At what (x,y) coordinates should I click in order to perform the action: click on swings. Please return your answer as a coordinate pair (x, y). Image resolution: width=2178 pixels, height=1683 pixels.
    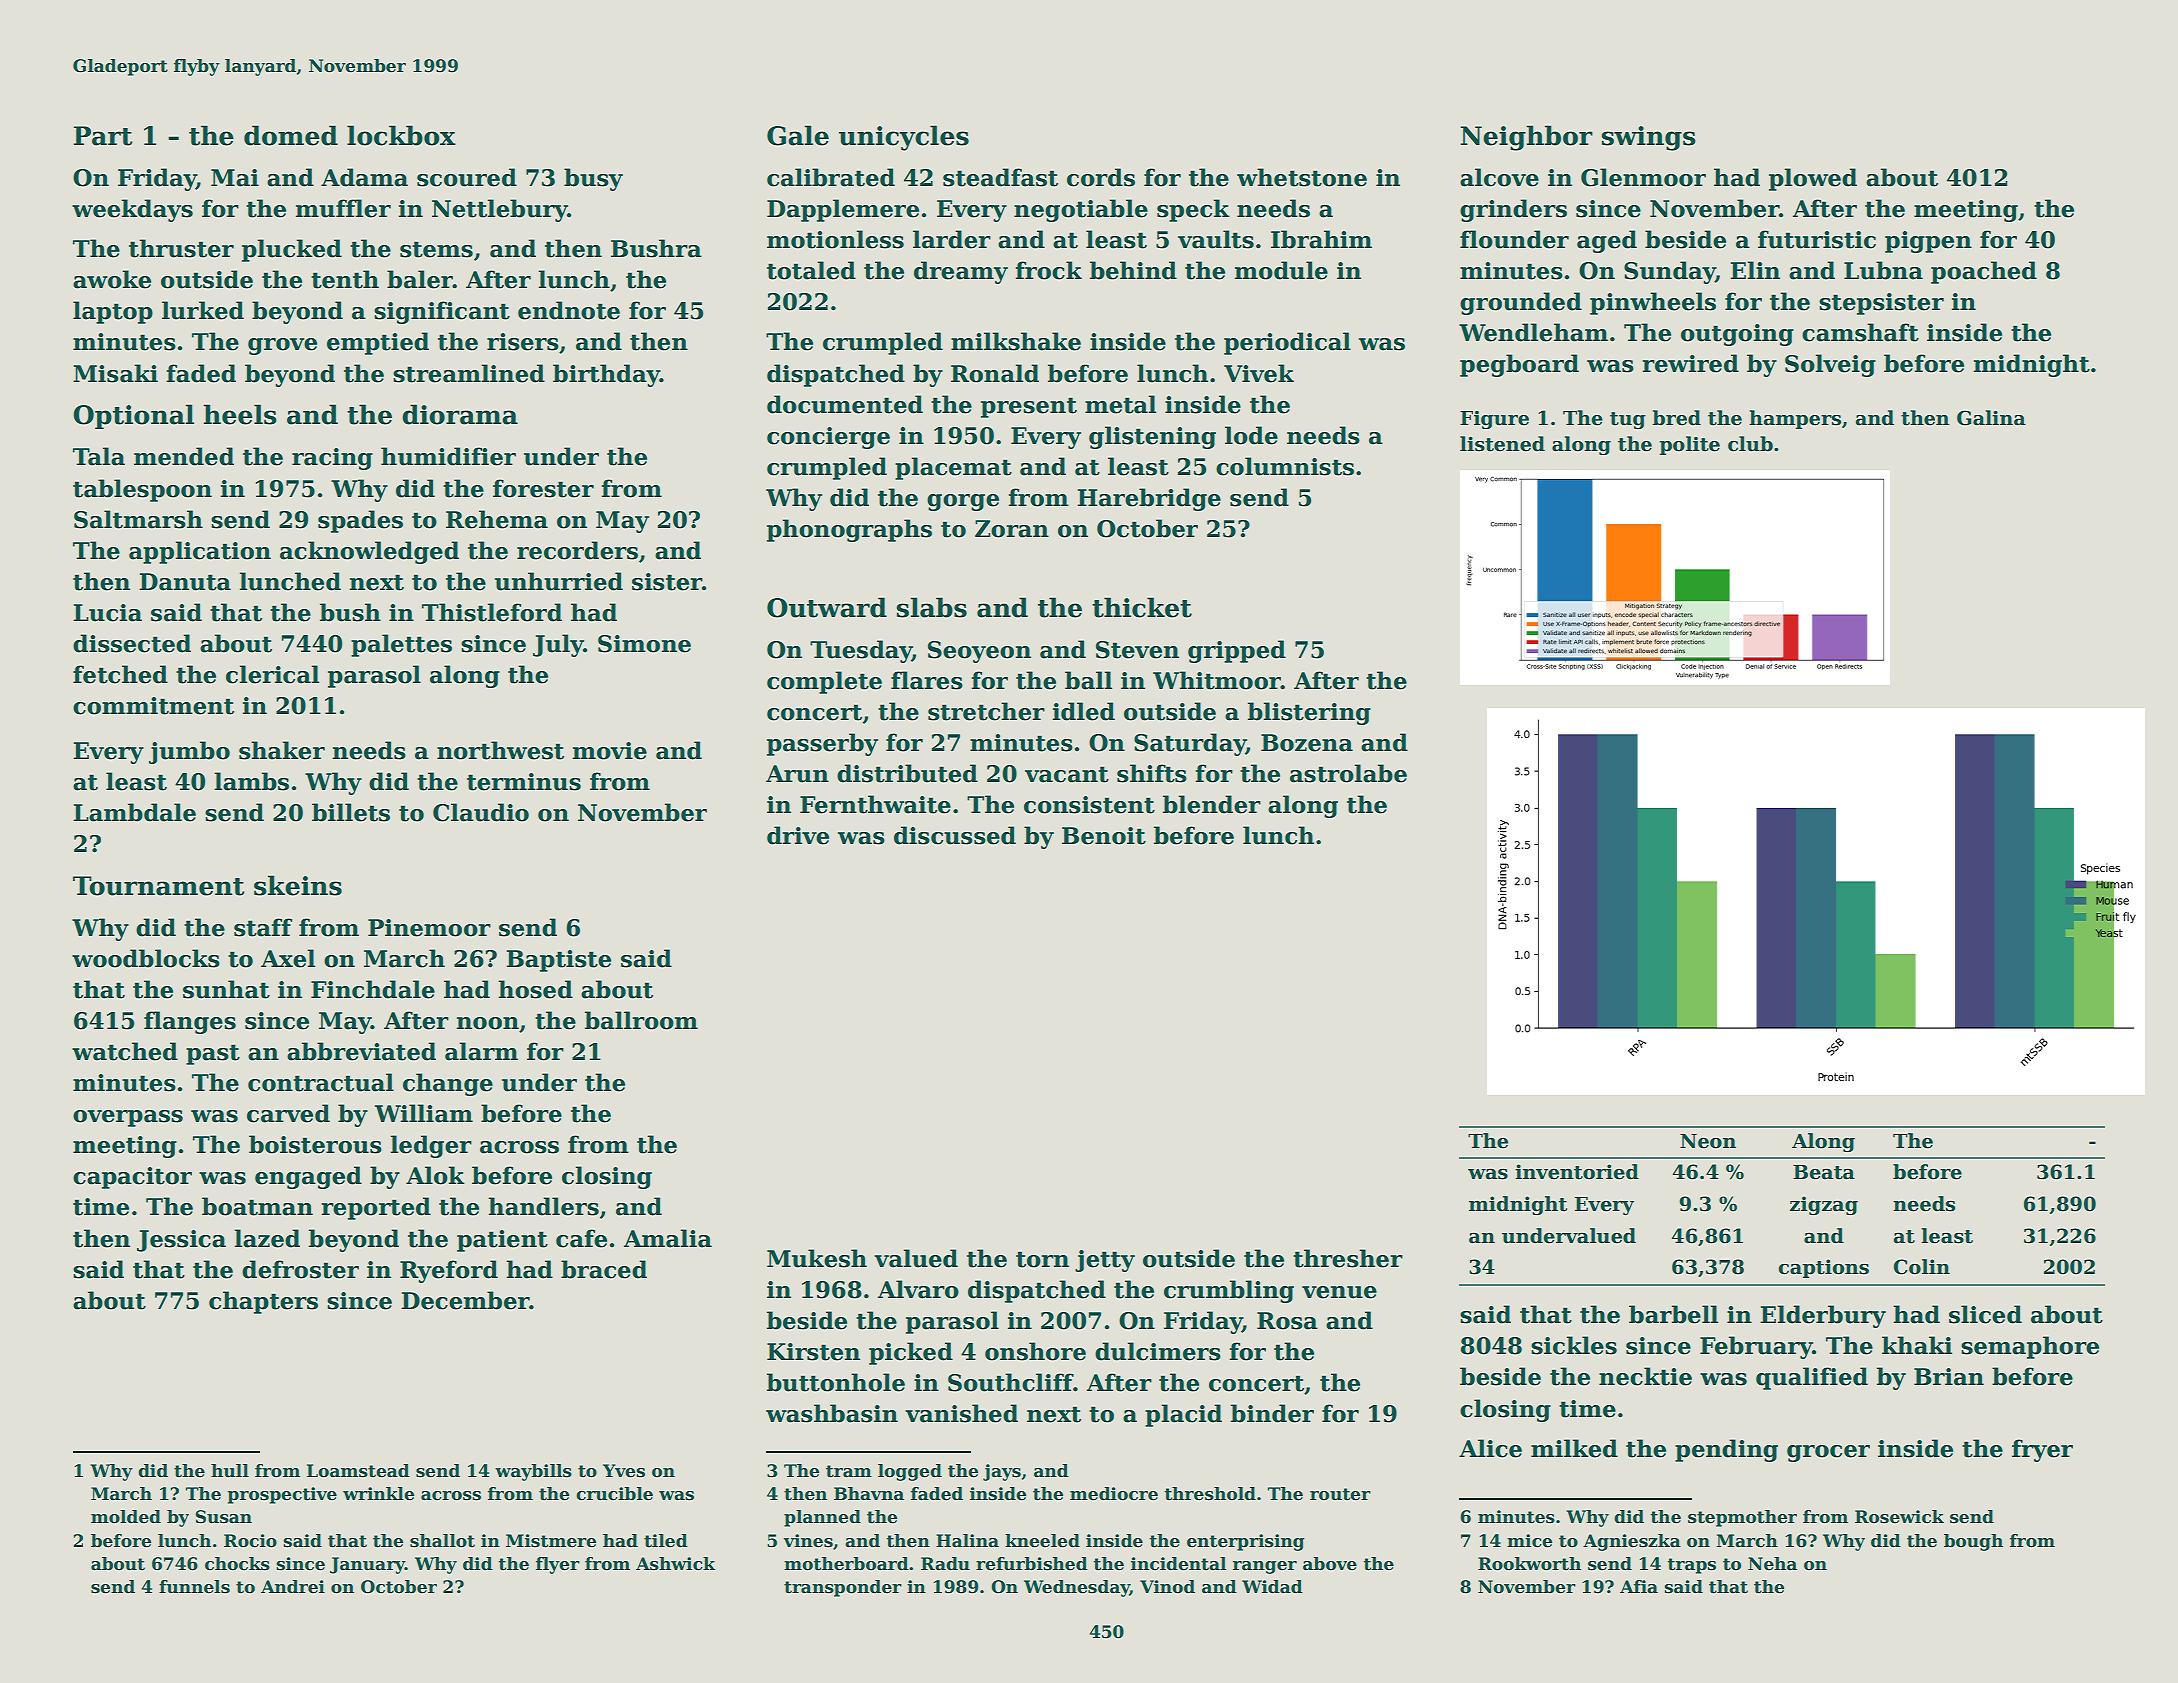
    Looking at the image, I should click on (1649, 138).
